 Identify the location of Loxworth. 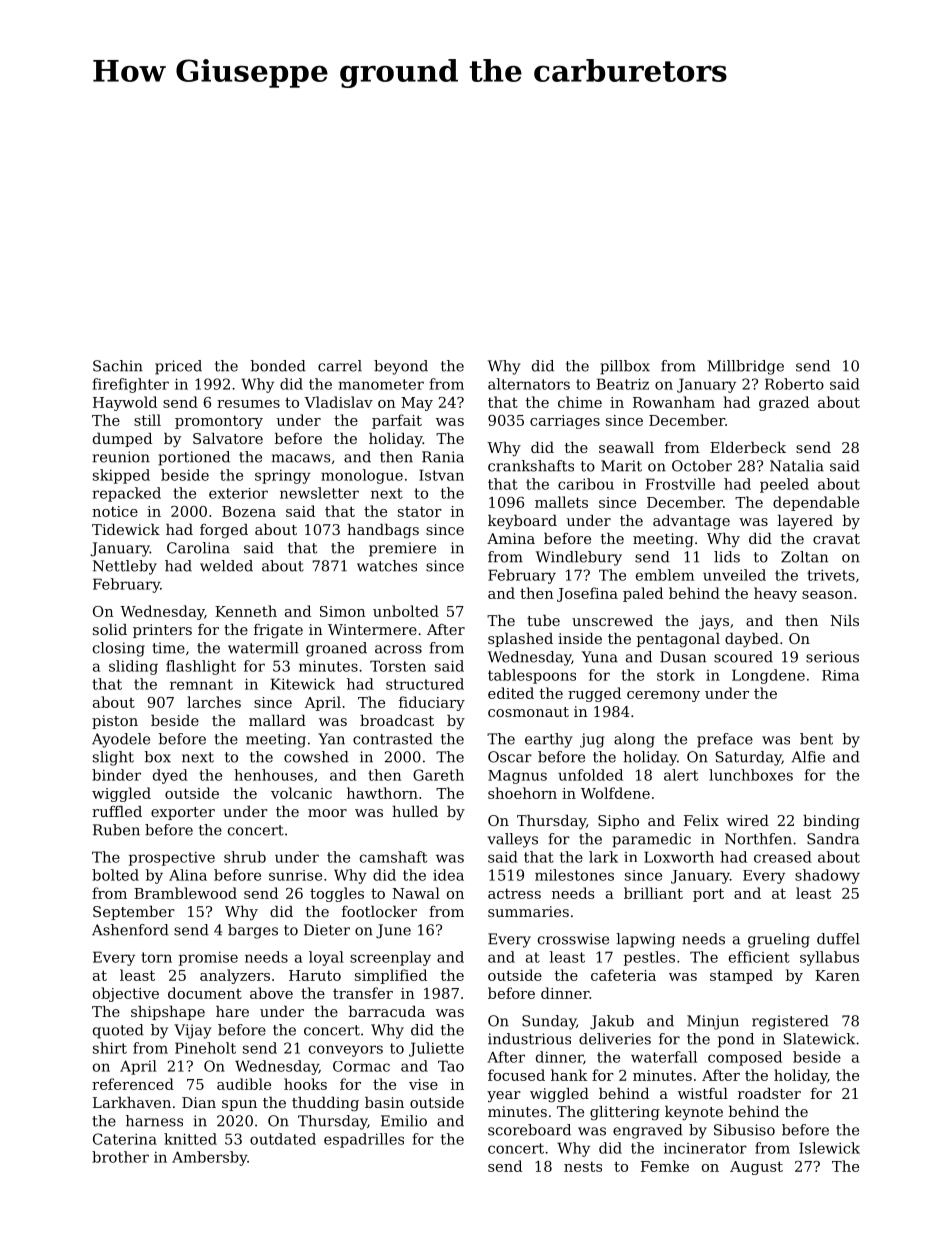
(679, 857).
